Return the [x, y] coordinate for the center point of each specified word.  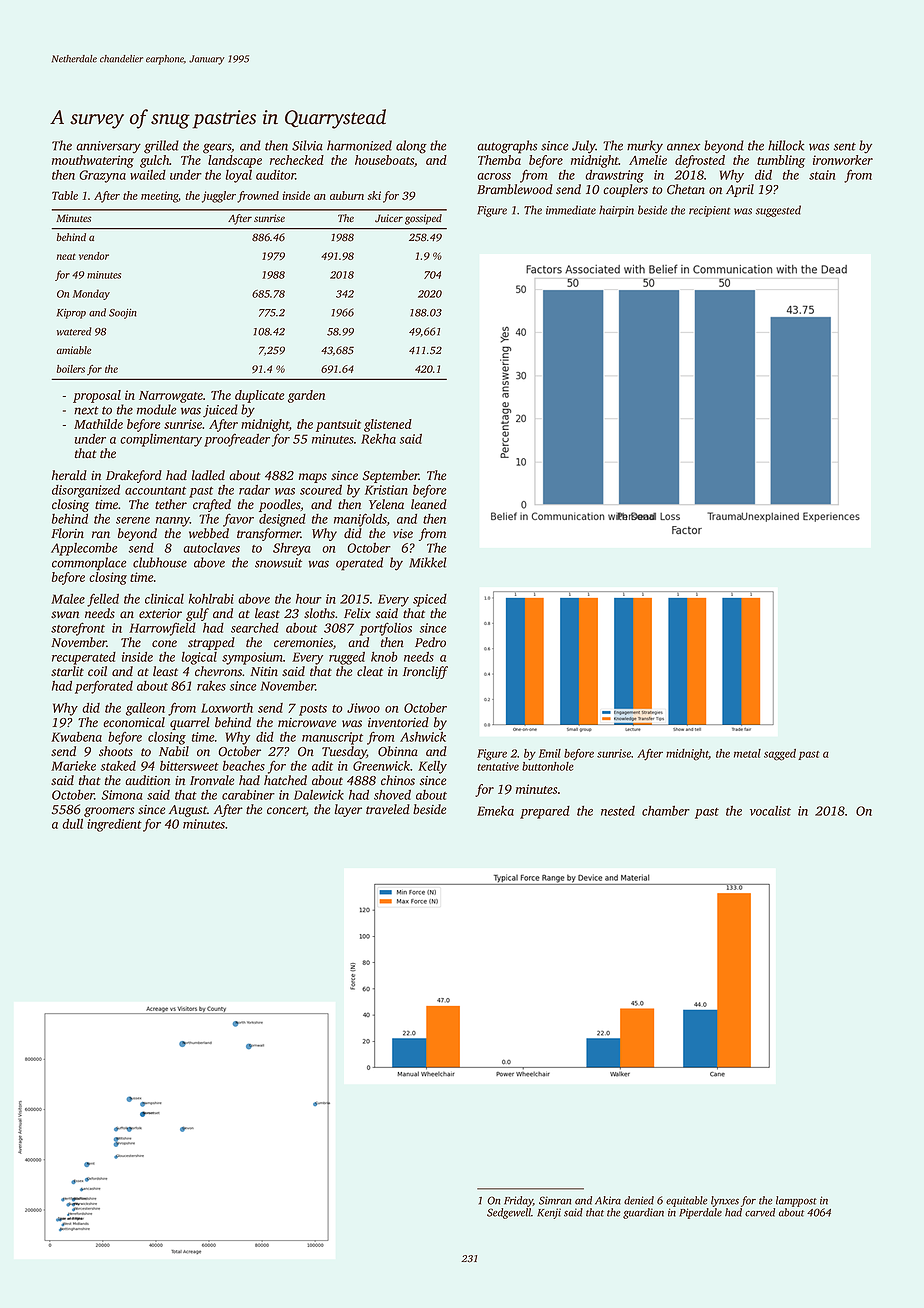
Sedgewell [509, 1213]
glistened [388, 425]
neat [66, 256]
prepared [545, 812]
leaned [429, 504]
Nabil [174, 751]
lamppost [796, 1201]
